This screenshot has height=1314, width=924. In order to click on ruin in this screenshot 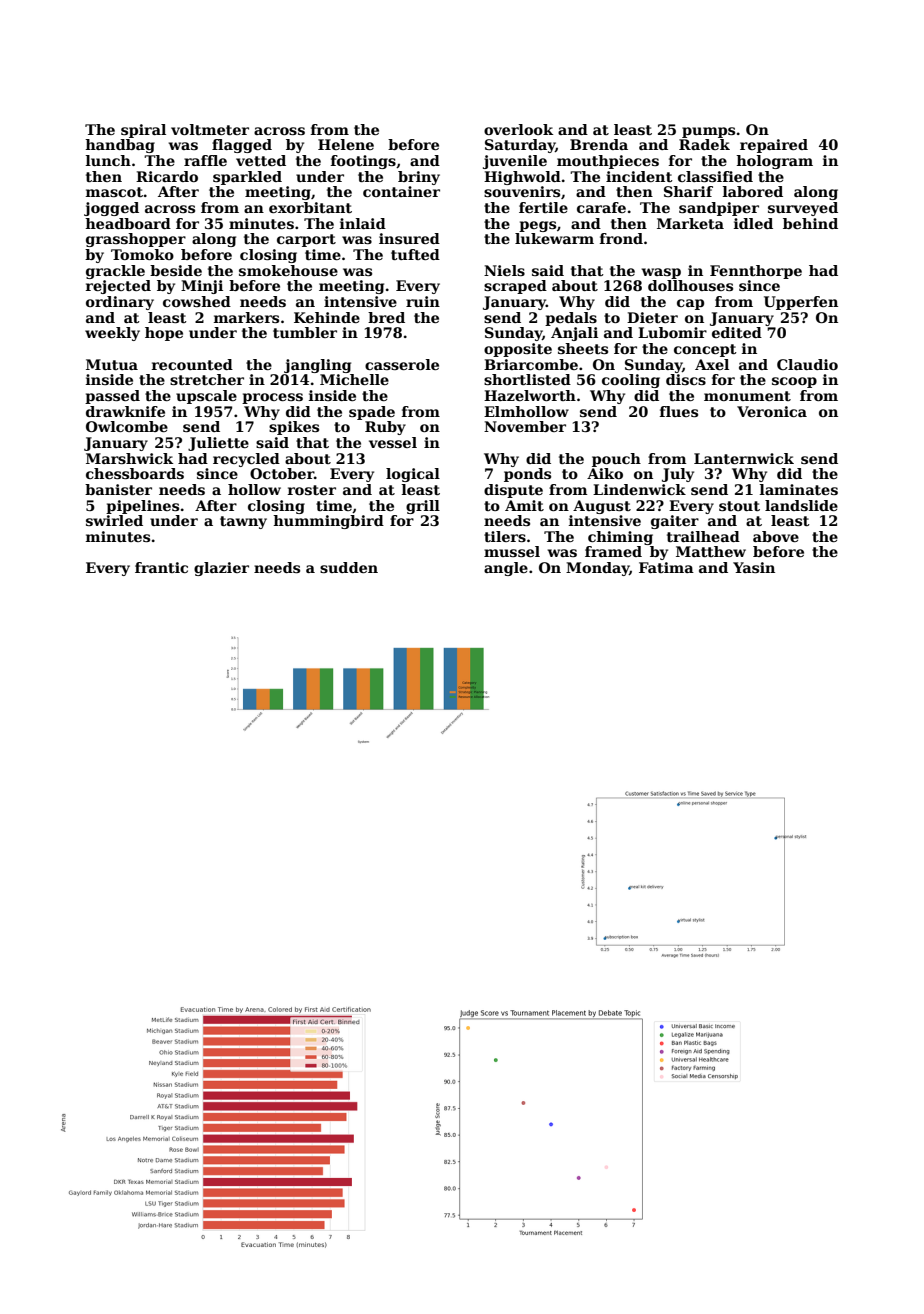, I will do `click(423, 301)`.
